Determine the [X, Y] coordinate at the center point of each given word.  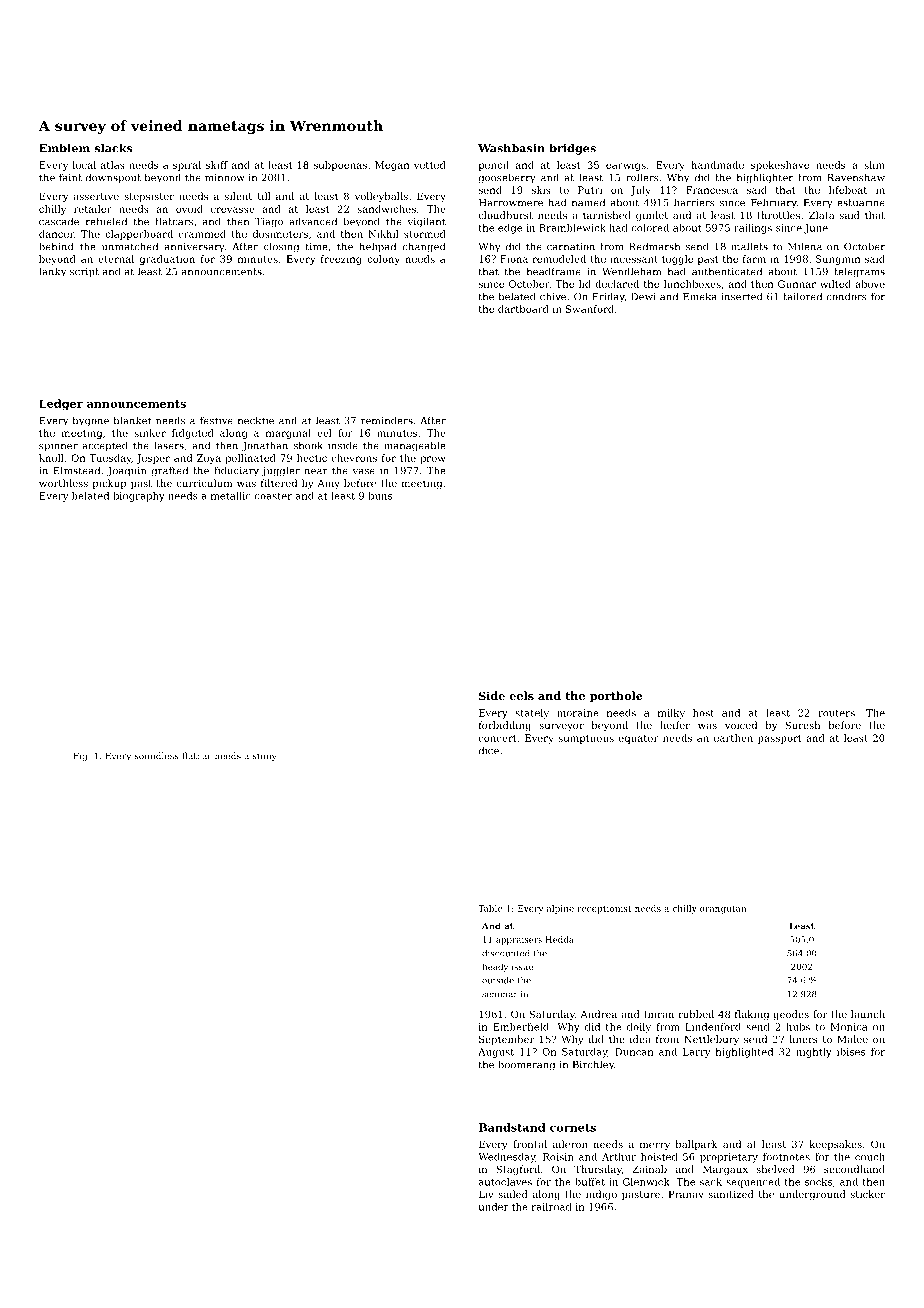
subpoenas [340, 166]
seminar [500, 994]
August [496, 1053]
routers [836, 713]
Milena [805, 246]
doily [639, 1028]
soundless [157, 756]
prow [433, 460]
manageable [415, 446]
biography [139, 497]
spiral [187, 166]
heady [495, 967]
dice [489, 750]
